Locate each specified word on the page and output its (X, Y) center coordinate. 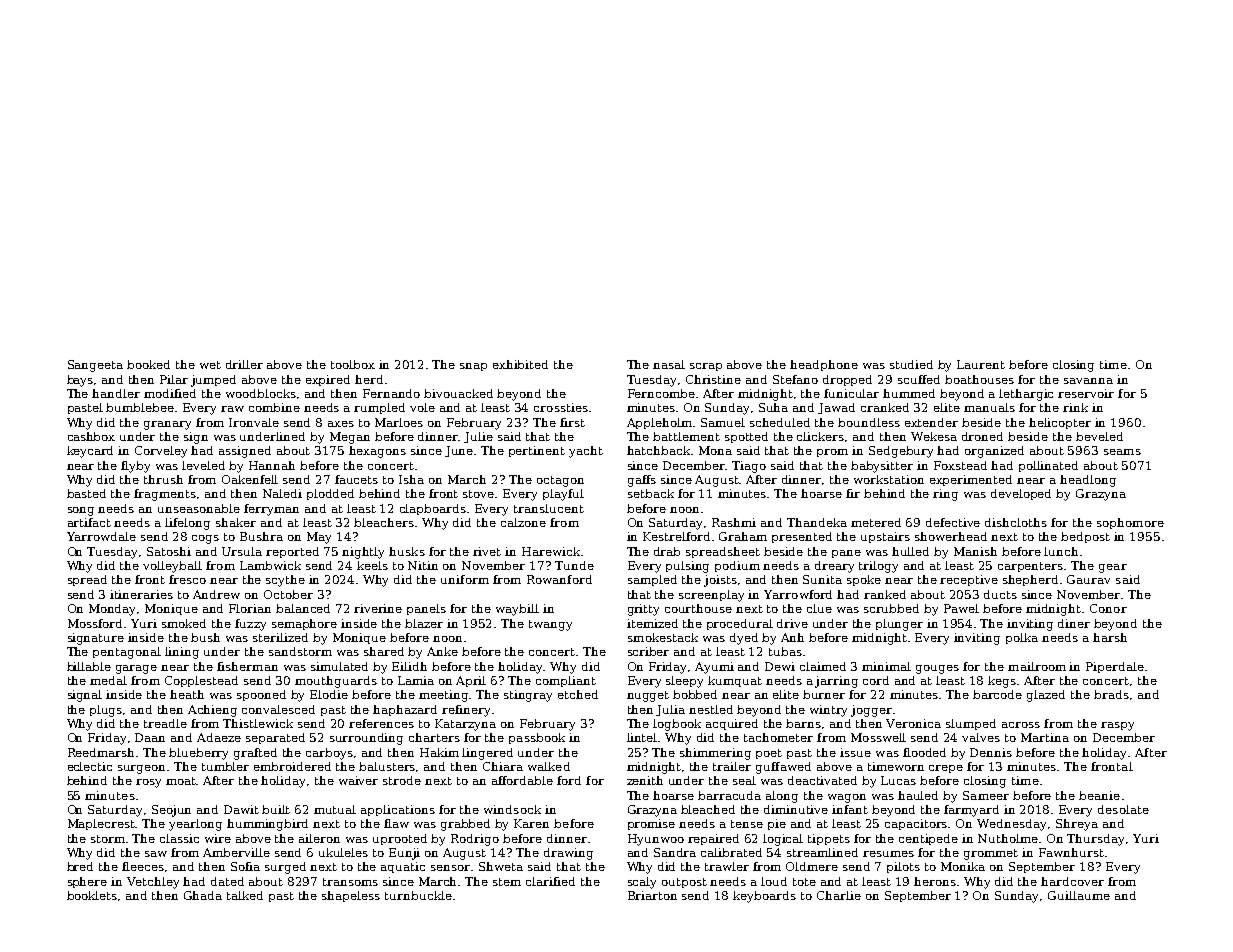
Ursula (242, 551)
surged (285, 868)
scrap (706, 367)
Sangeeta (95, 366)
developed (1021, 494)
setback (651, 493)
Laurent (981, 364)
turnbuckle (418, 895)
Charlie (839, 895)
